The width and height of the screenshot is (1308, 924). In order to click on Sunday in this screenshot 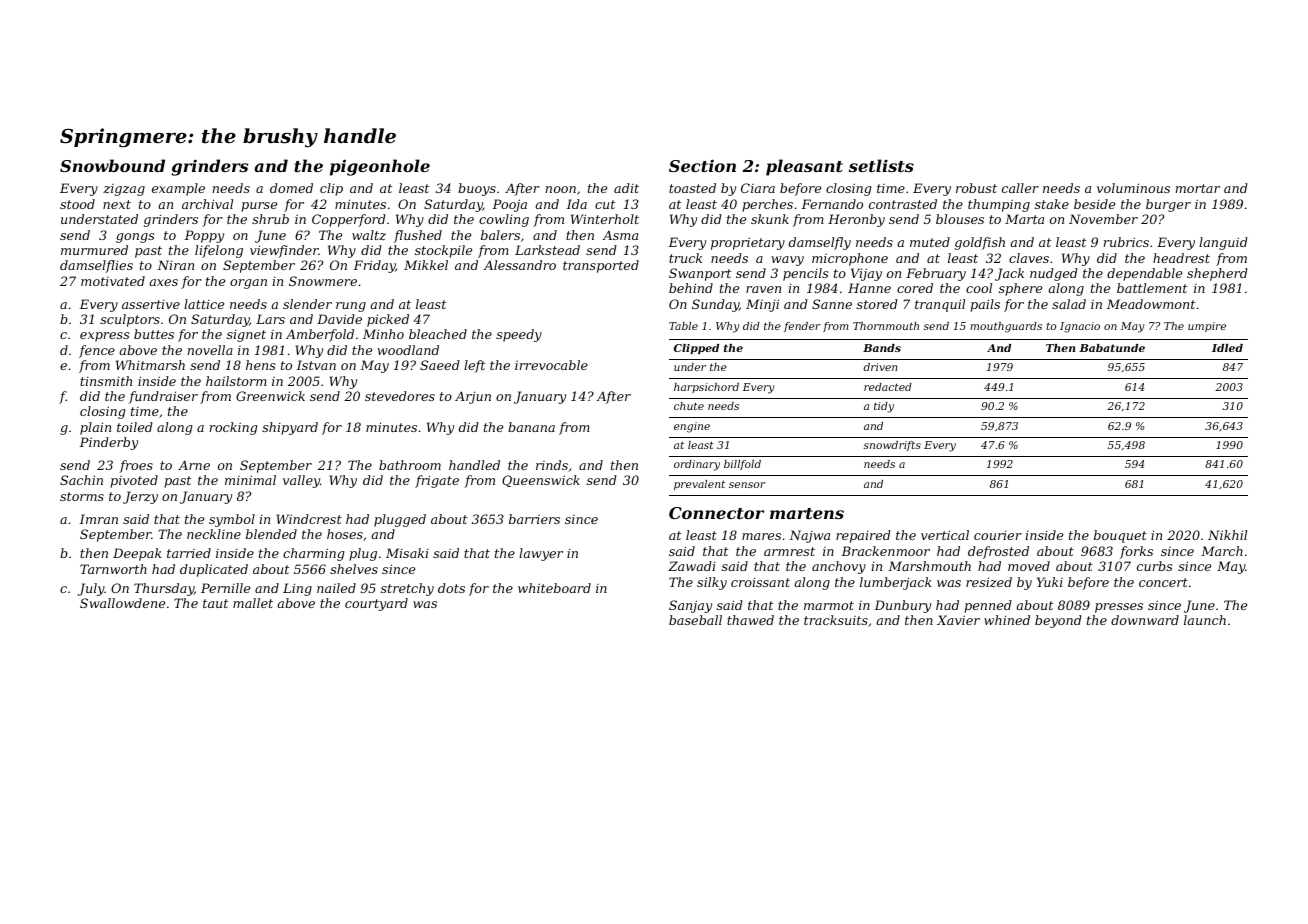, I will do `click(715, 305)`.
